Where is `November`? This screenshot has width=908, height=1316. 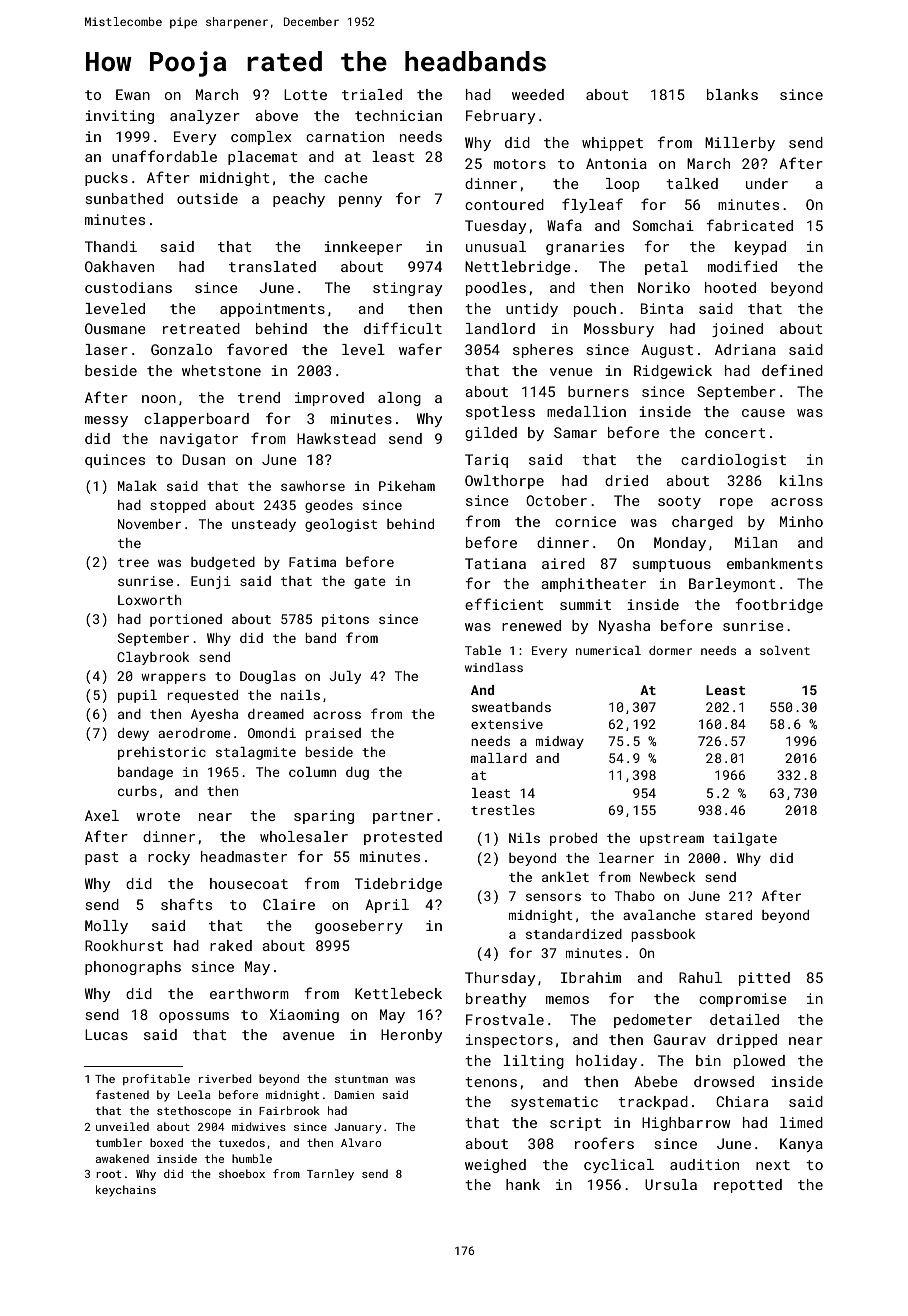
November is located at coordinates (149, 524).
